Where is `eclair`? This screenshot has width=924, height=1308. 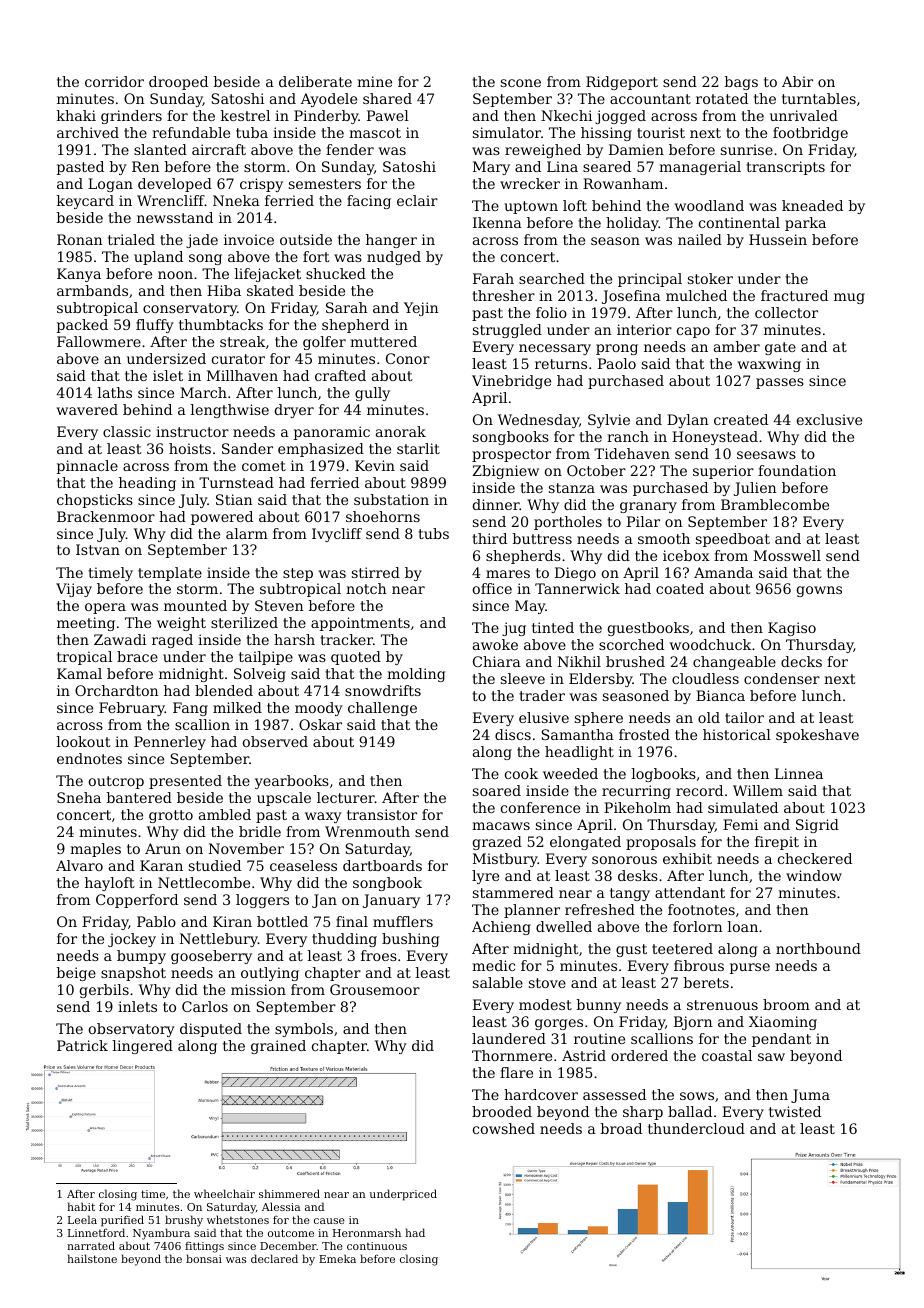 eclair is located at coordinates (417, 200).
